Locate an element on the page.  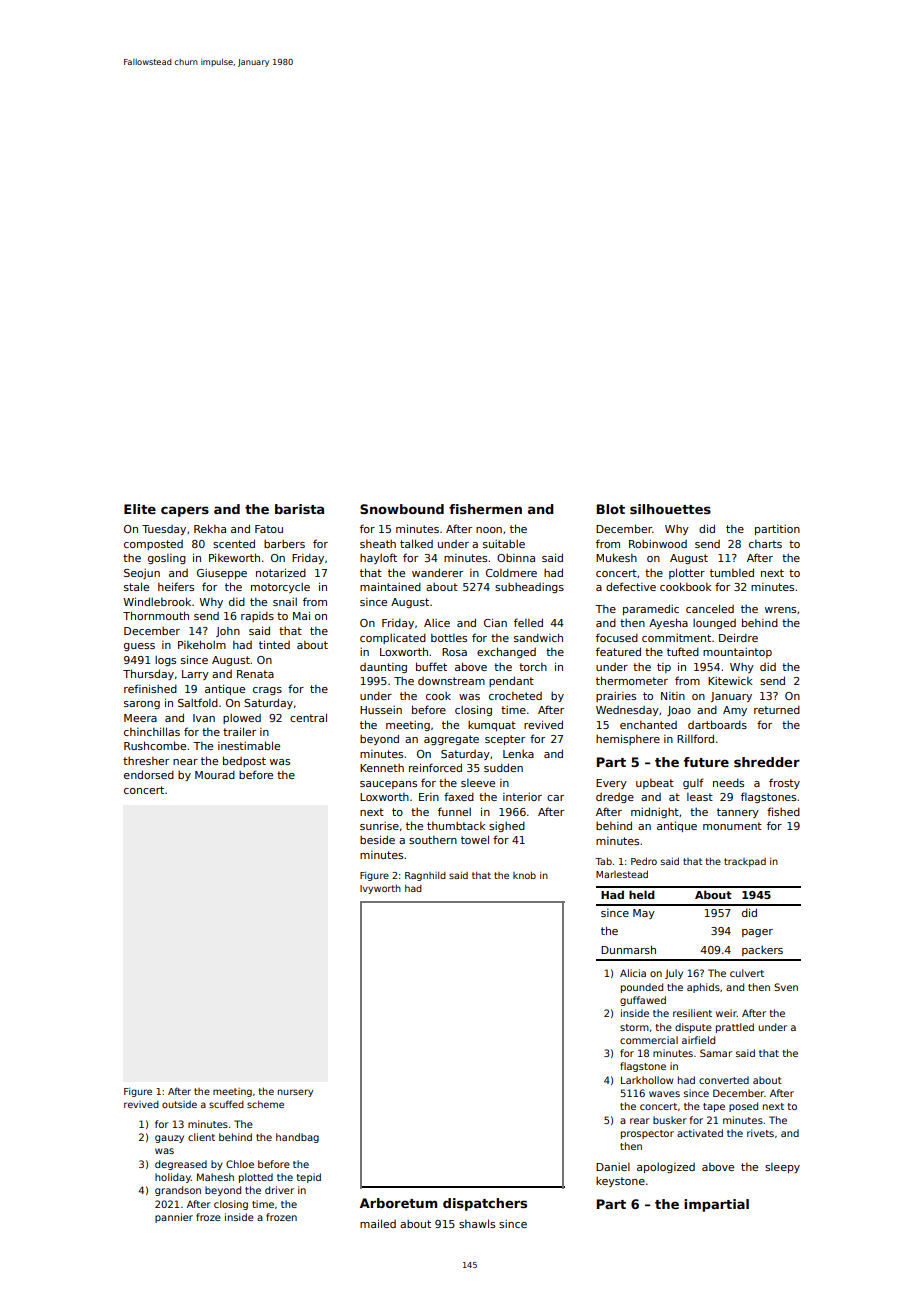
wanderer is located at coordinates (437, 572).
